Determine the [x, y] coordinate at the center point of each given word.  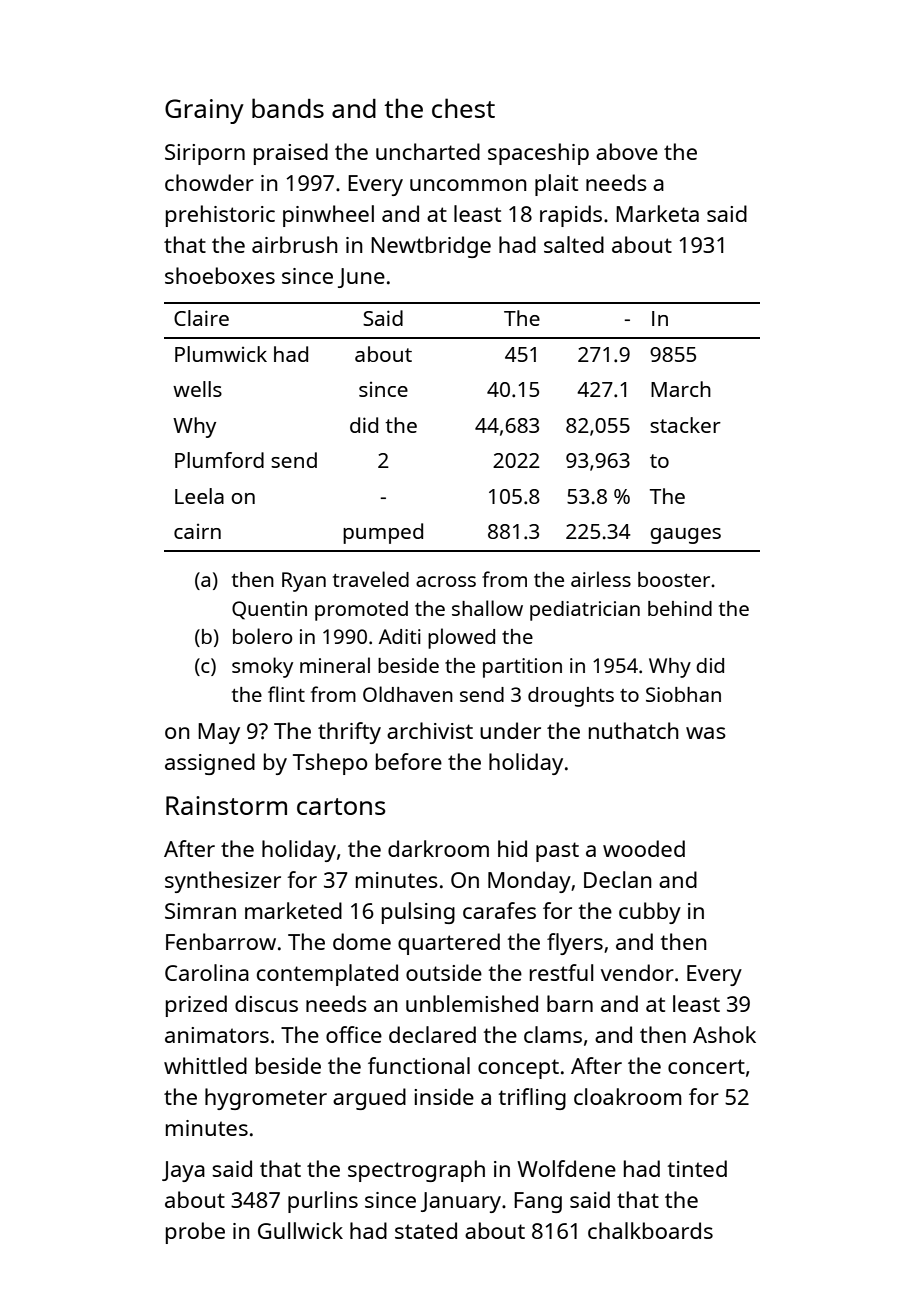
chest [463, 108]
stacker [685, 425]
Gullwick [300, 1230]
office [354, 1034]
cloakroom [627, 1096]
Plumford [219, 460]
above [627, 151]
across [446, 581]
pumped [383, 533]
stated [426, 1230]
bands [288, 108]
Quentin [269, 610]
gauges [685, 536]
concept [518, 1069]
